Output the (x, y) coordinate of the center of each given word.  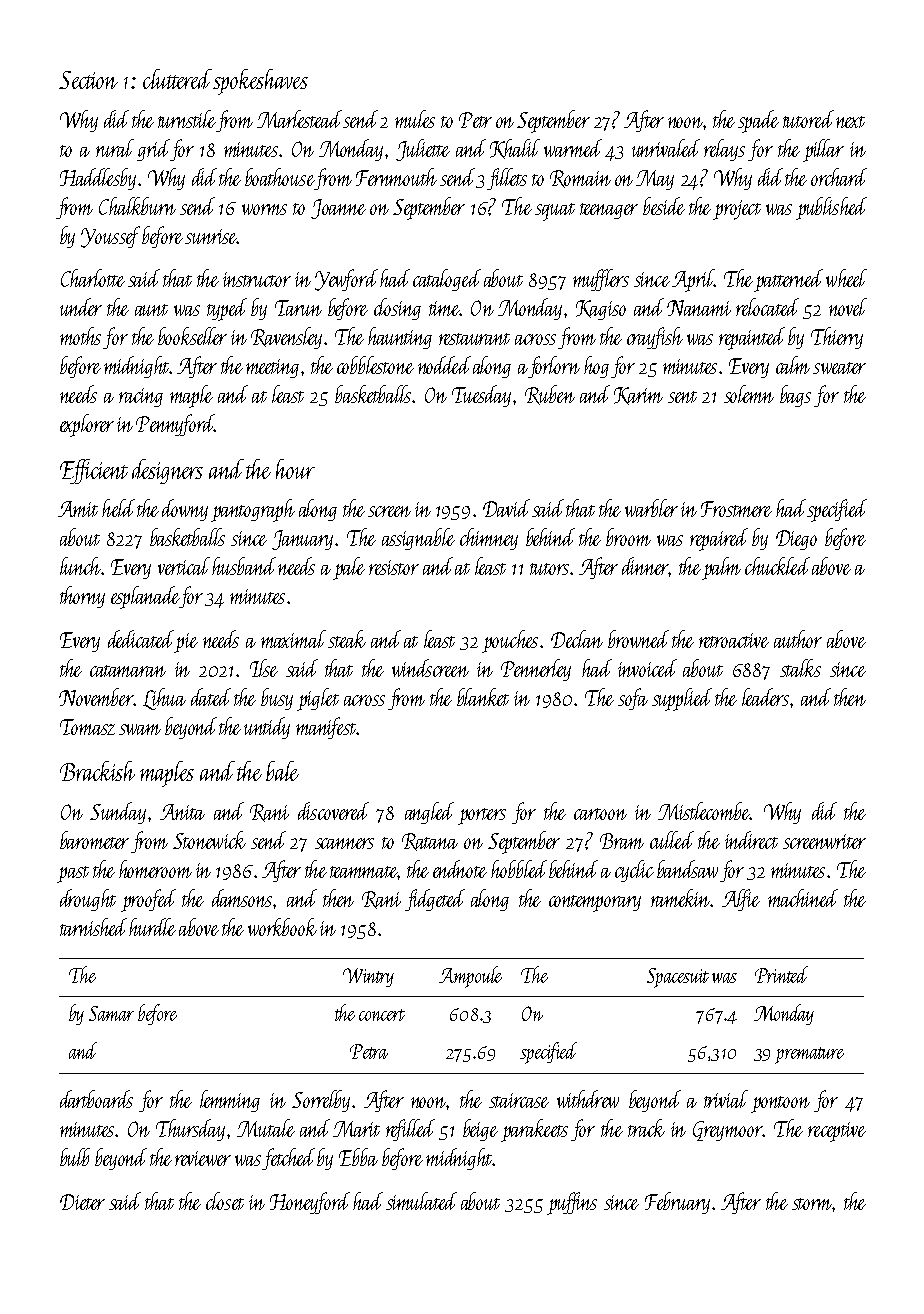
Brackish (97, 771)
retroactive (734, 640)
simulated (421, 1201)
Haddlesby (98, 179)
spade (758, 121)
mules (415, 119)
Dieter (82, 1202)
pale (349, 568)
